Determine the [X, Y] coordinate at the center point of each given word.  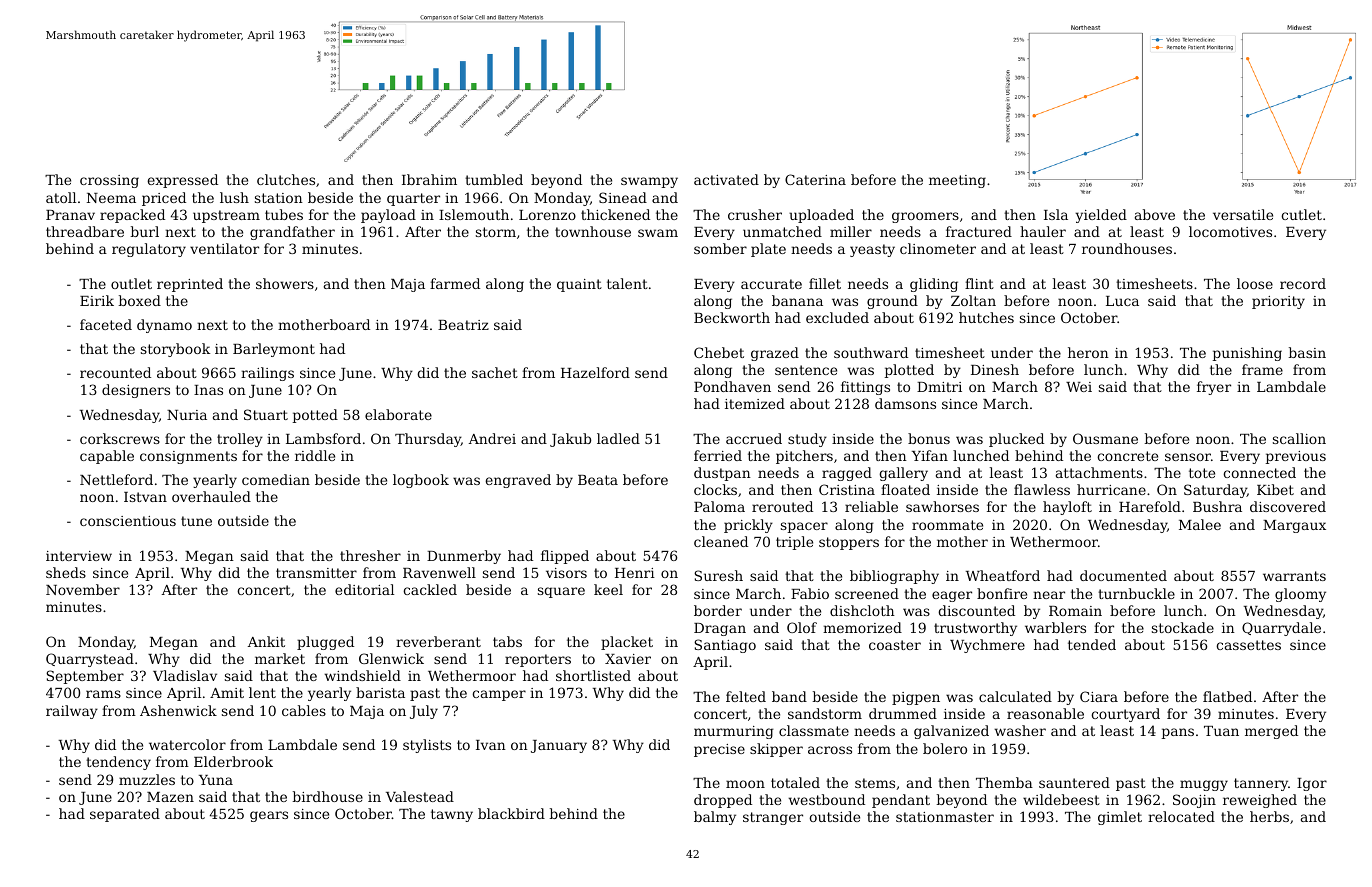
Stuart [266, 414]
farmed [455, 283]
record [1303, 283]
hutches [986, 317]
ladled [618, 438]
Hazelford [595, 372]
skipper [776, 750]
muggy [1204, 785]
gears [269, 816]
